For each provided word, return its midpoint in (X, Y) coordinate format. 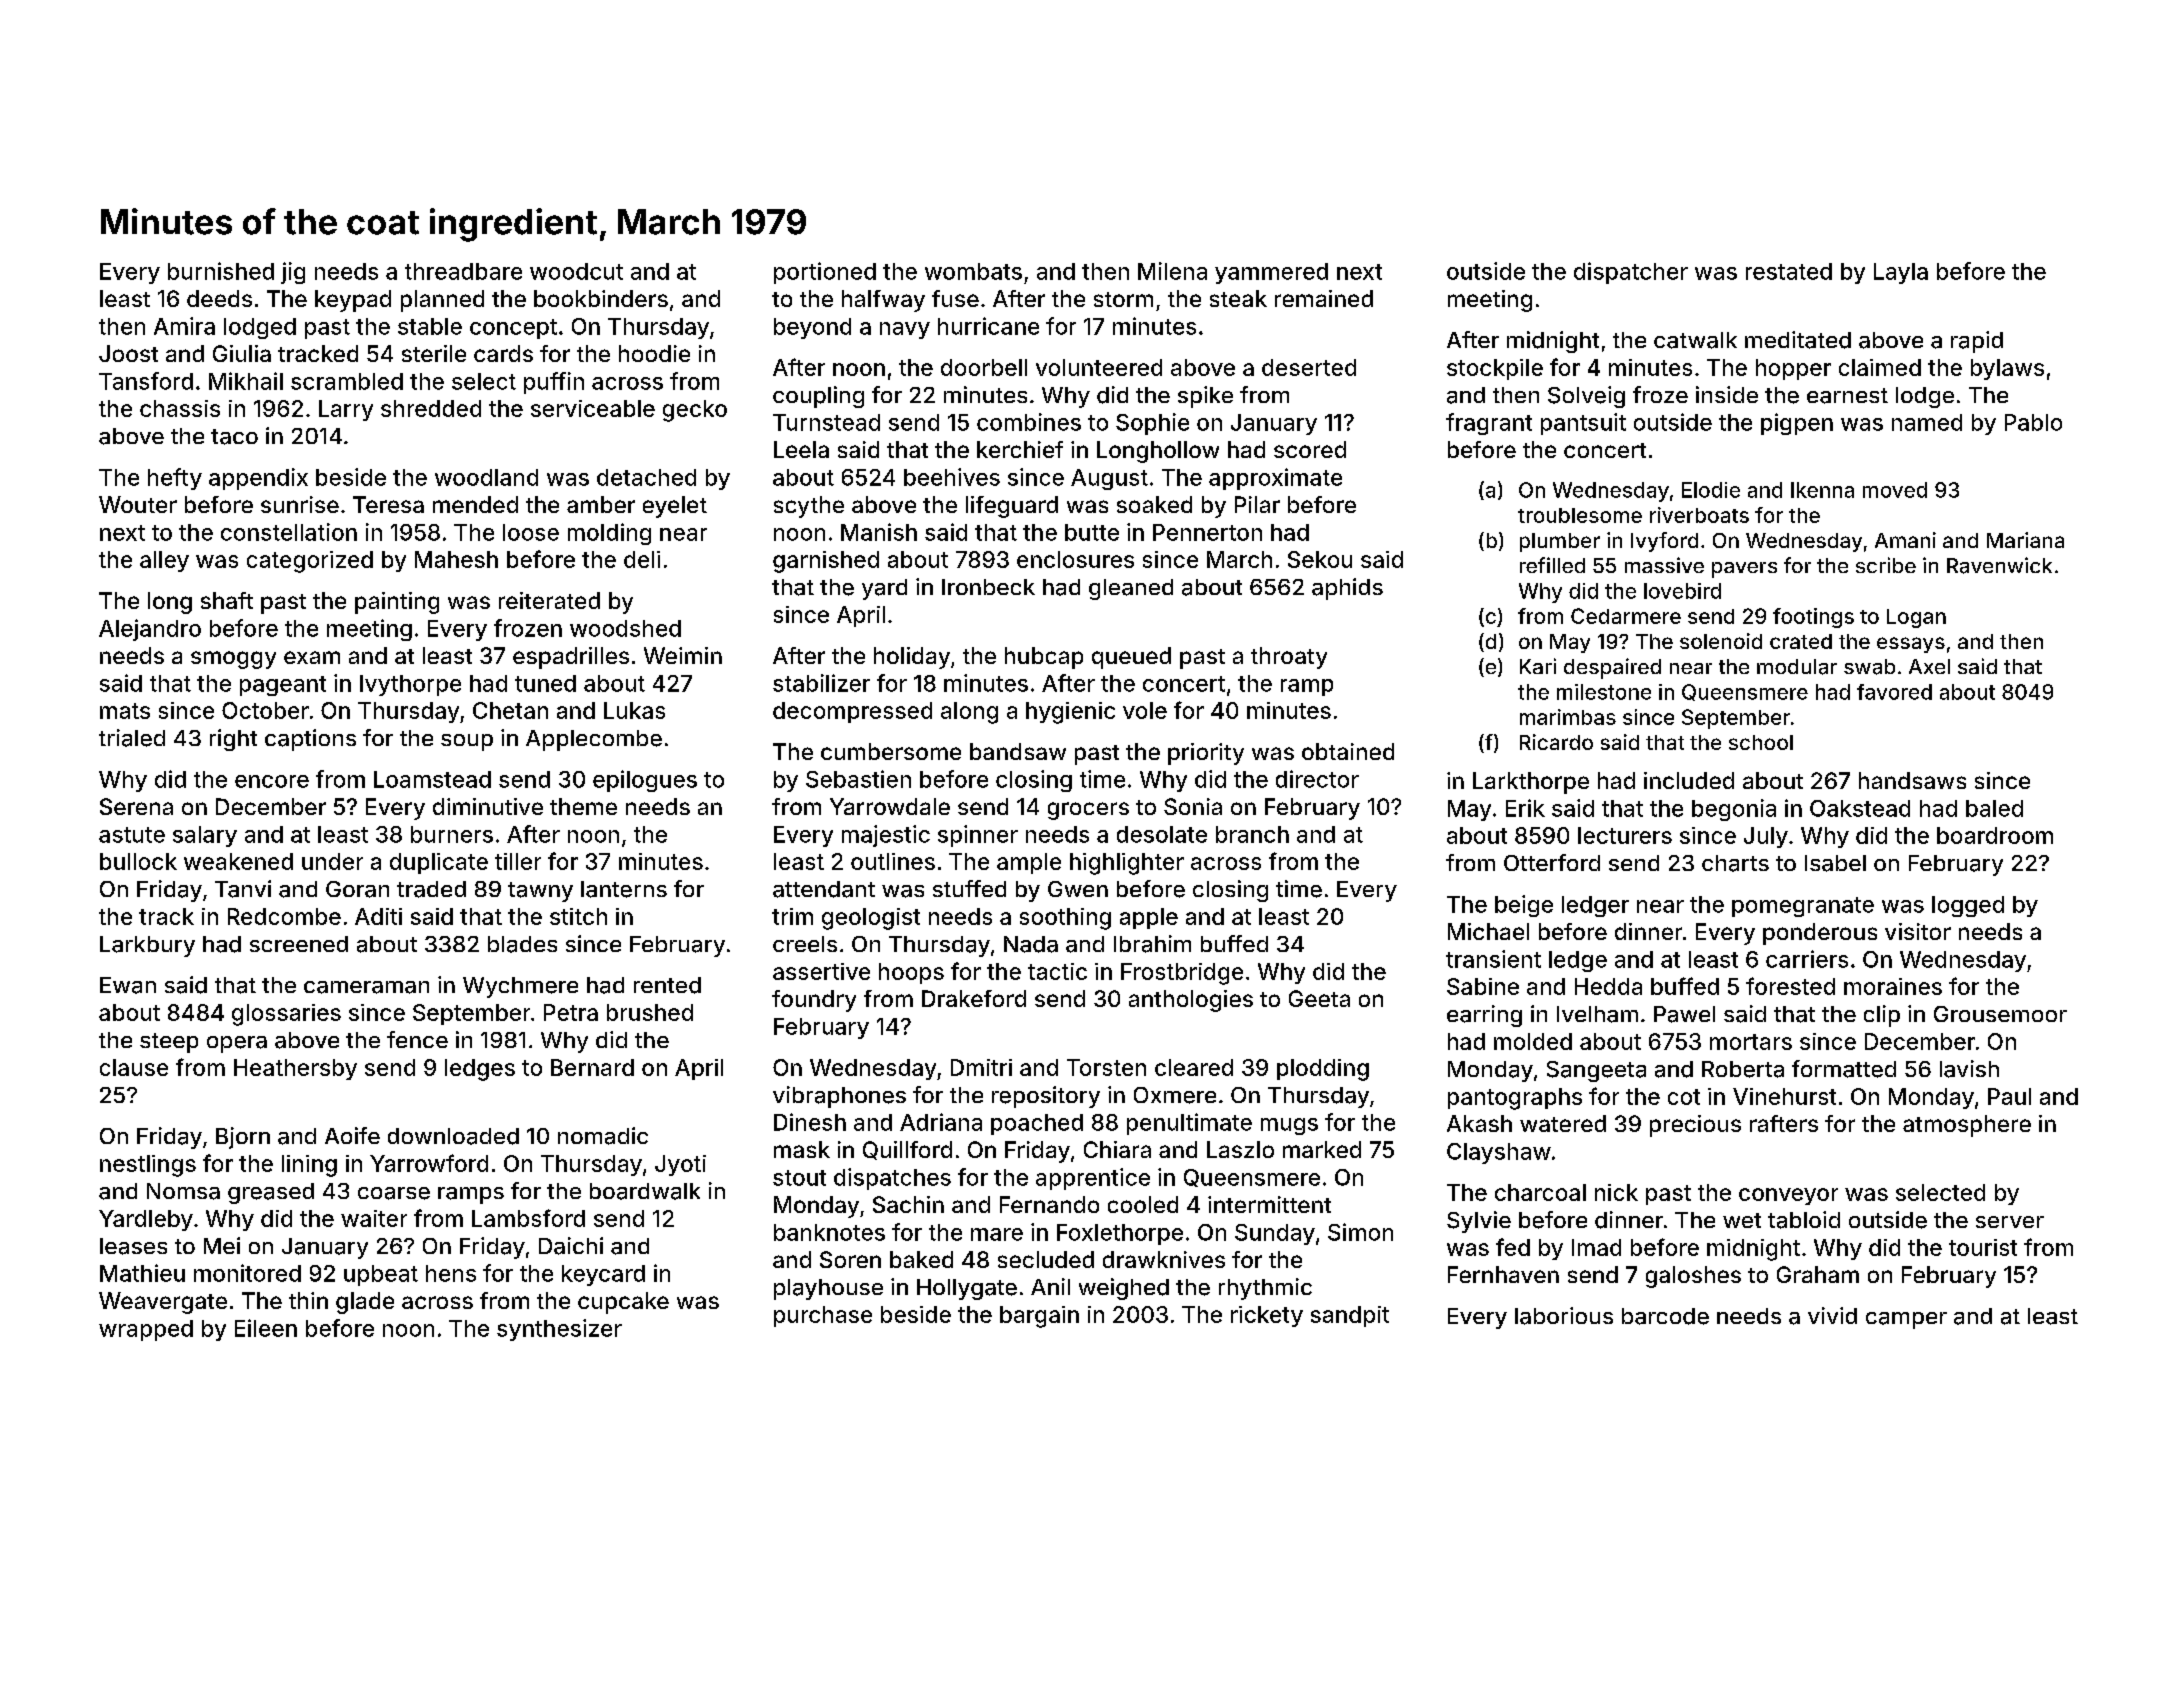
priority (1206, 754)
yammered (1271, 273)
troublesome (1580, 515)
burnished (221, 271)
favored (1894, 692)
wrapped (146, 1330)
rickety (1267, 1316)
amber (601, 504)
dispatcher (1631, 273)
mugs (1289, 1126)
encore (272, 781)
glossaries (286, 1015)
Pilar (1257, 504)
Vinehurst (1784, 1096)
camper (1906, 1320)
